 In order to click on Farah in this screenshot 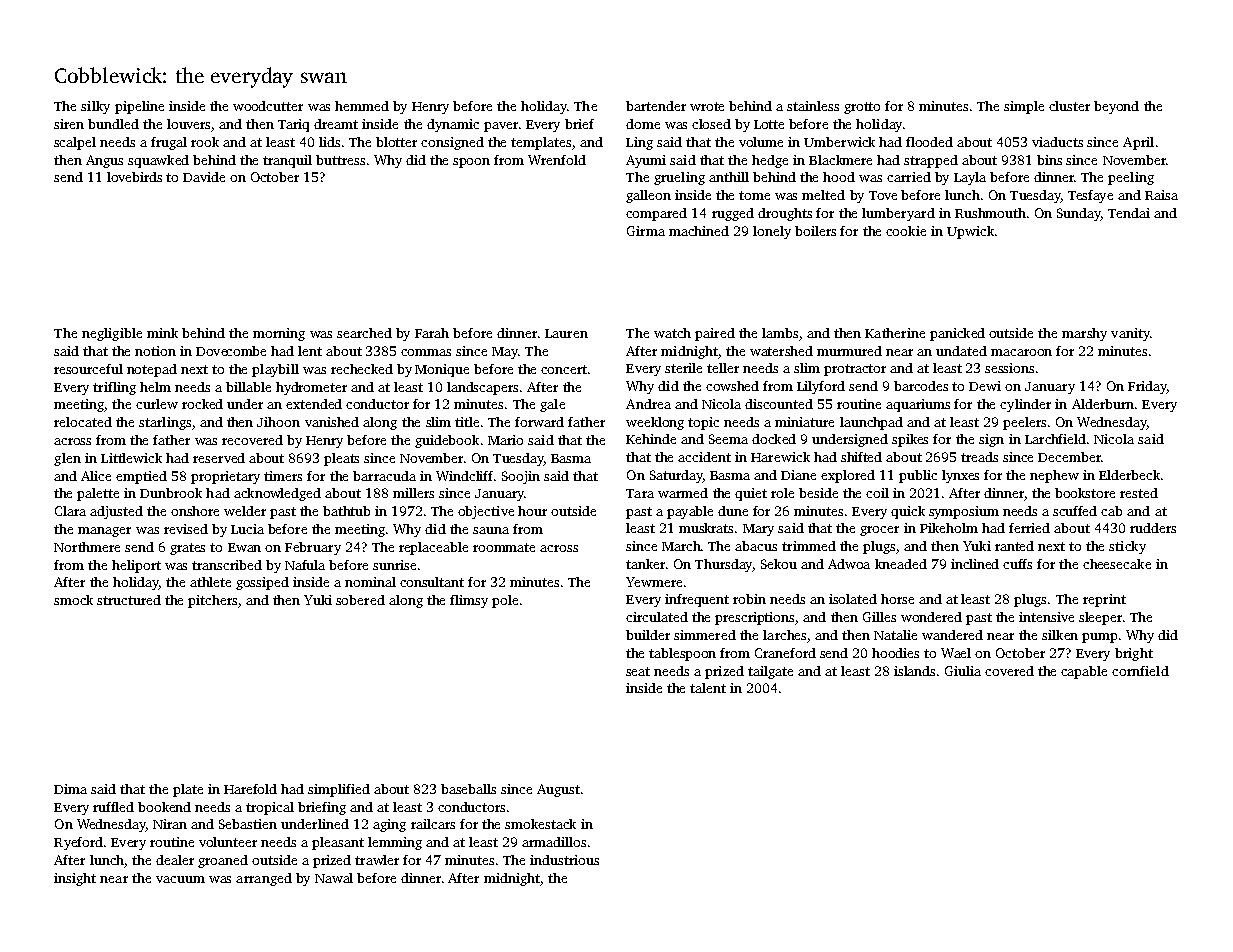, I will do `click(432, 333)`.
